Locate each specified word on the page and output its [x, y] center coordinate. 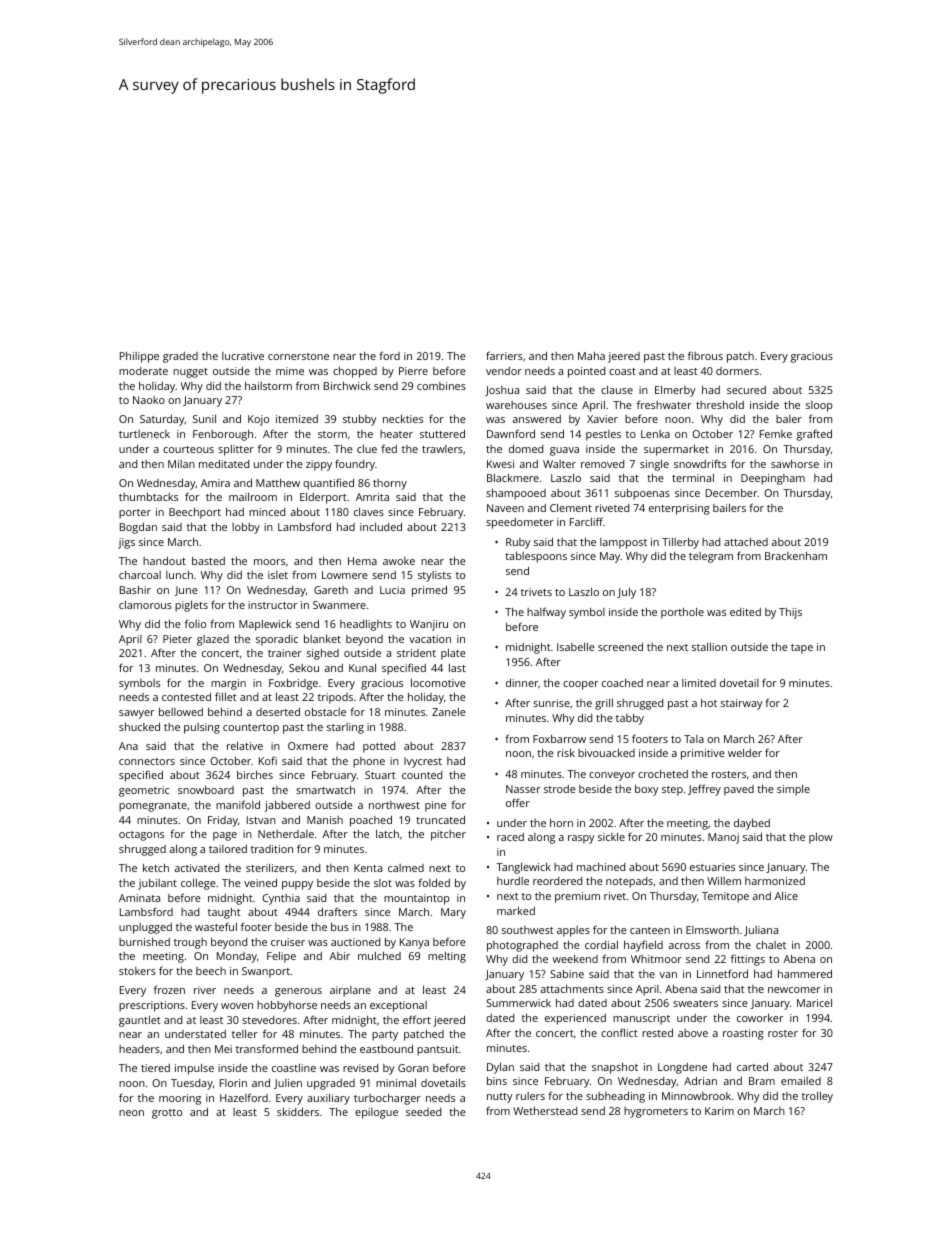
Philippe [139, 357]
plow [821, 838]
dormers [737, 371]
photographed [522, 946]
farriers [504, 355]
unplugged [145, 928]
